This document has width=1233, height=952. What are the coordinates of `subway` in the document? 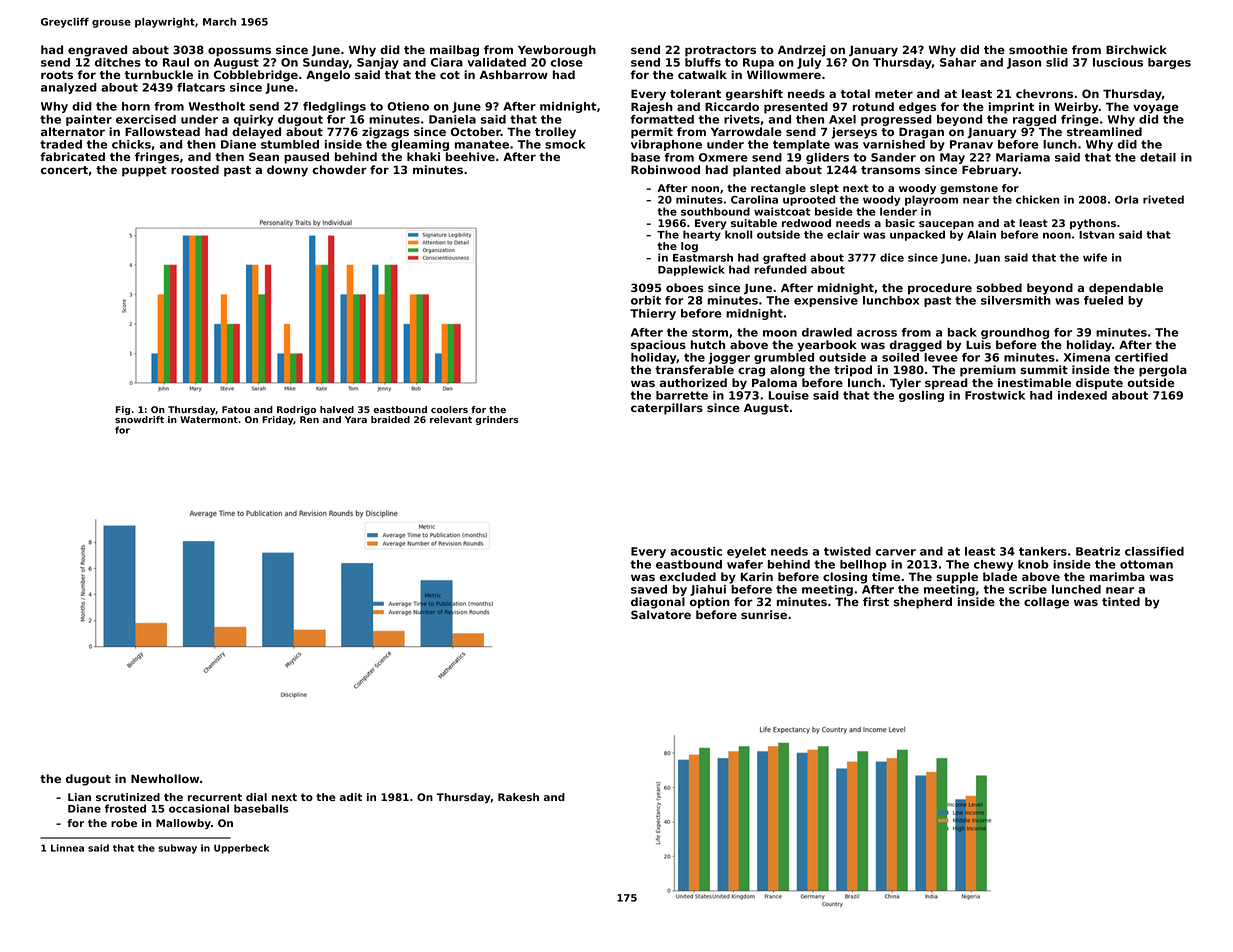 It's located at (177, 849).
